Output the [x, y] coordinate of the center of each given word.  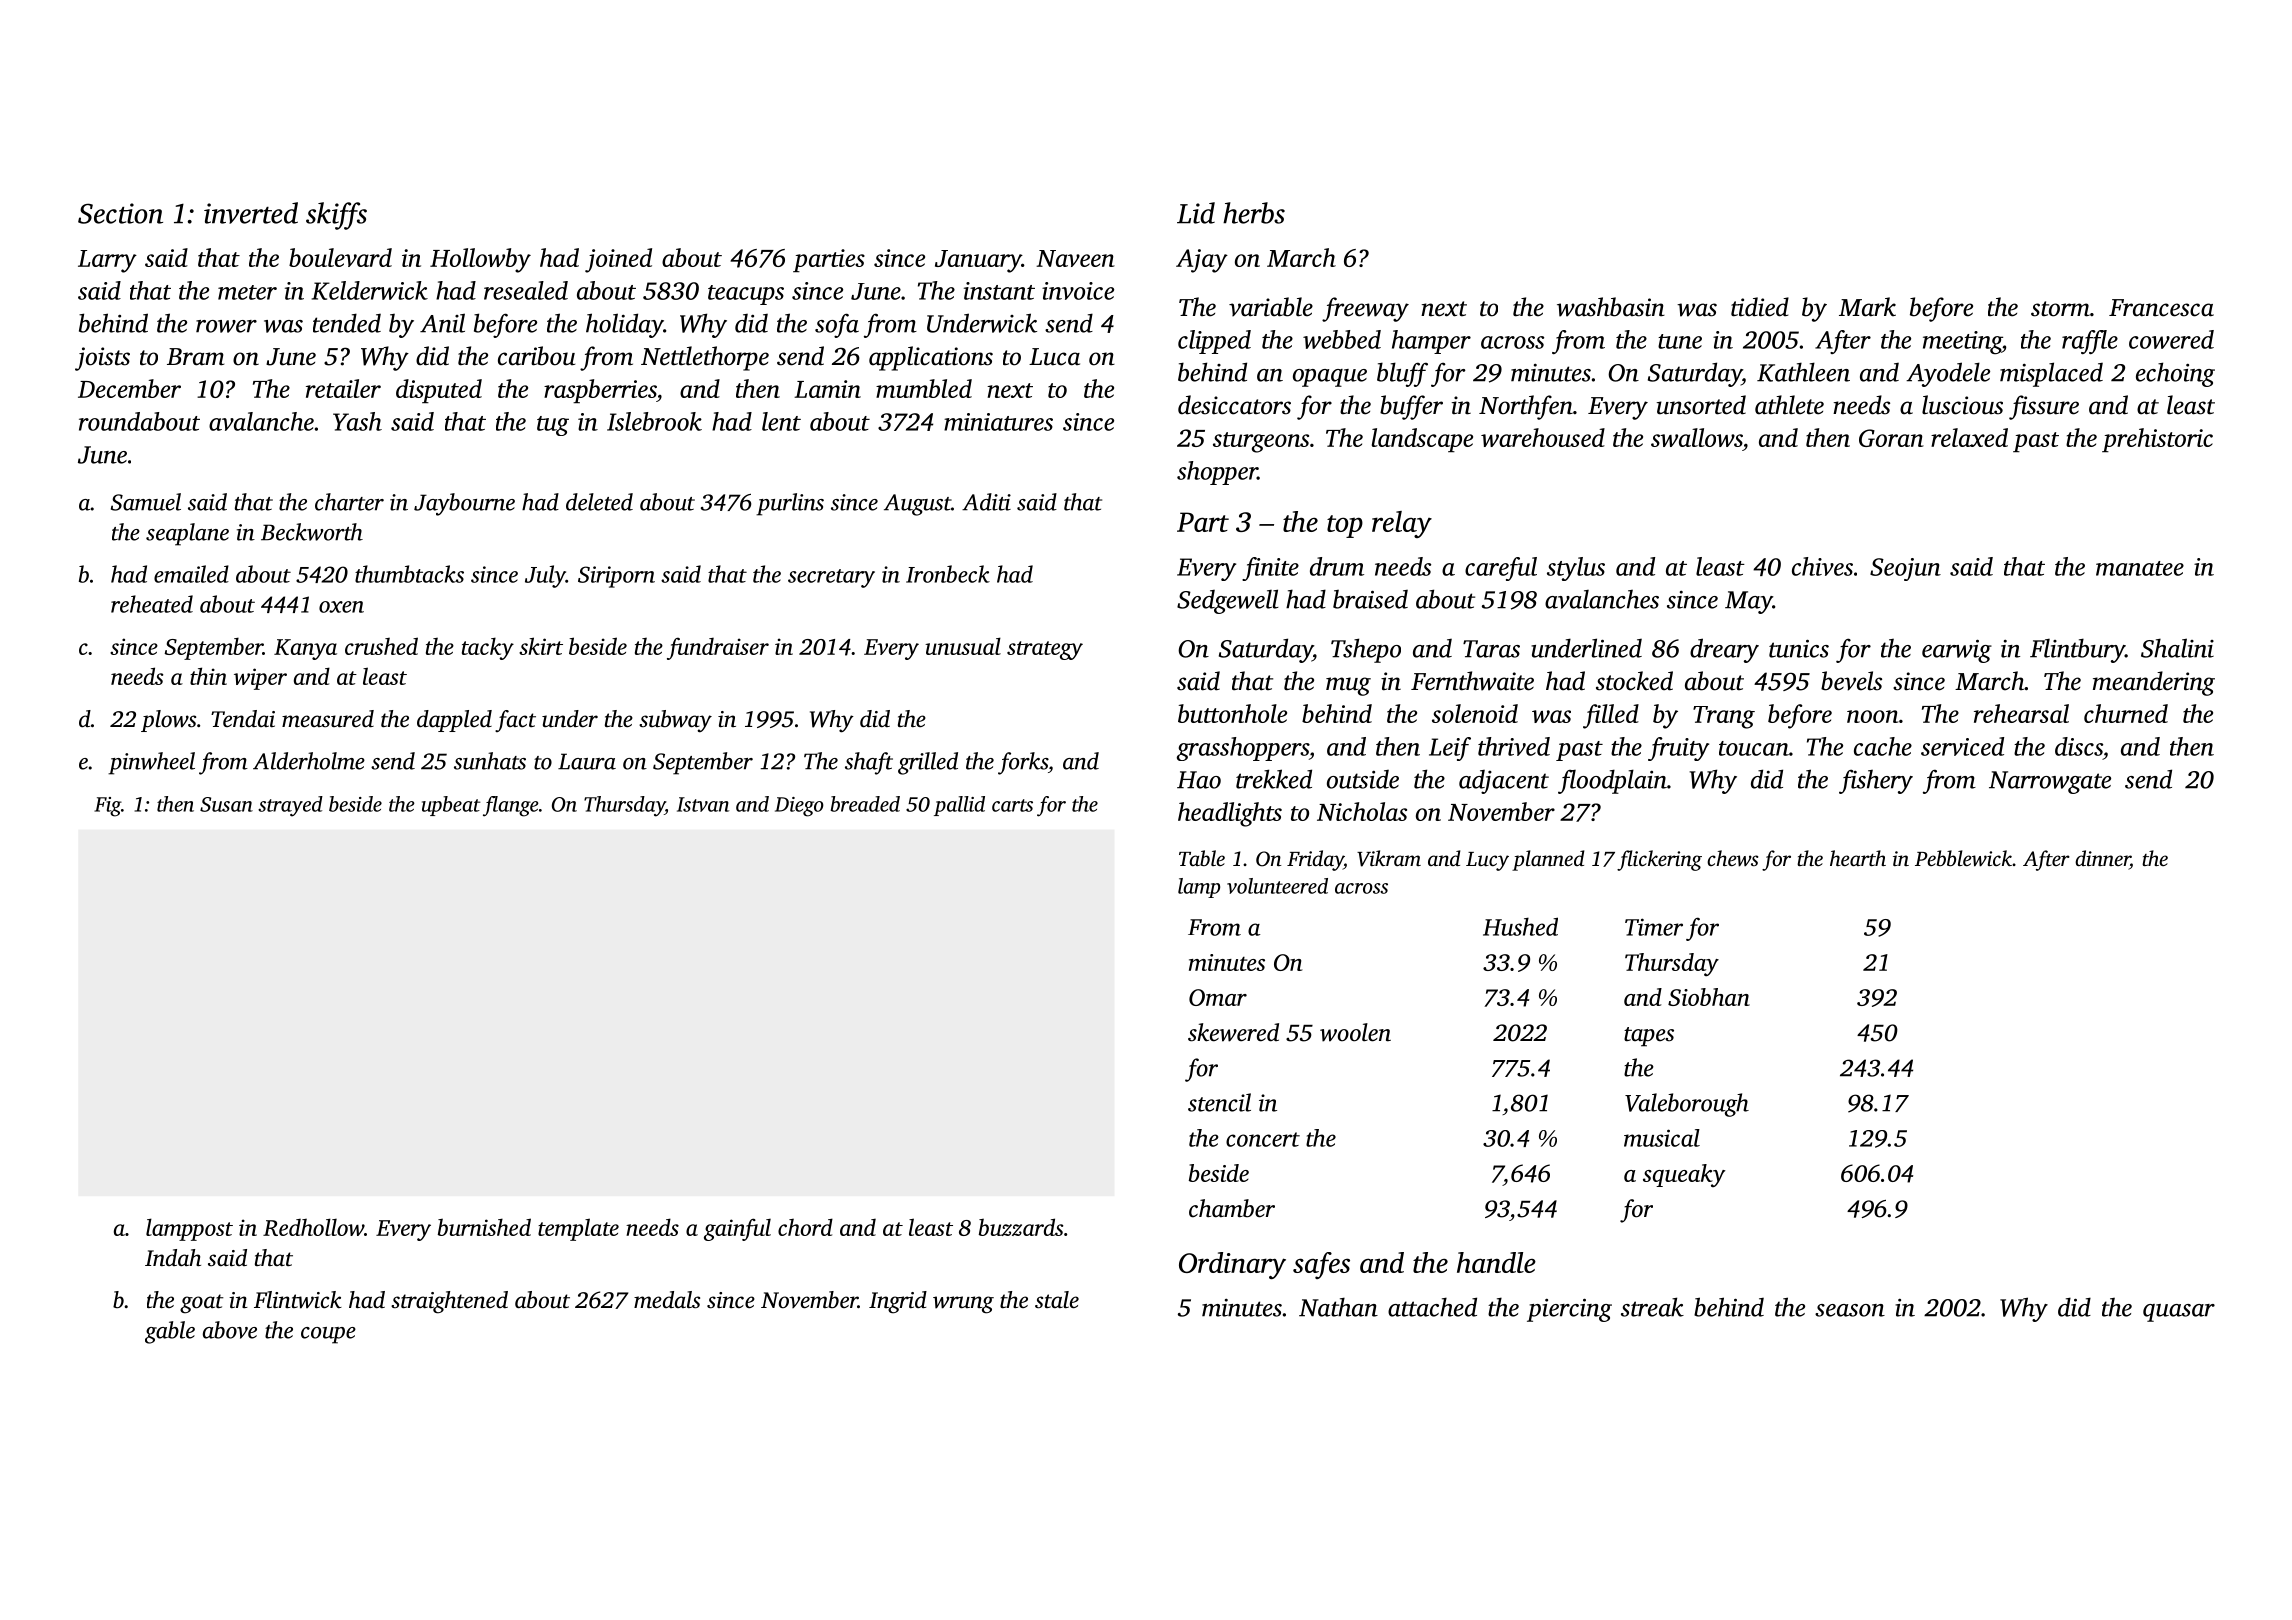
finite [1270, 569]
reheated [152, 604]
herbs [1254, 213]
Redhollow [313, 1227]
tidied [1760, 307]
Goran [1891, 438]
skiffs [336, 216]
